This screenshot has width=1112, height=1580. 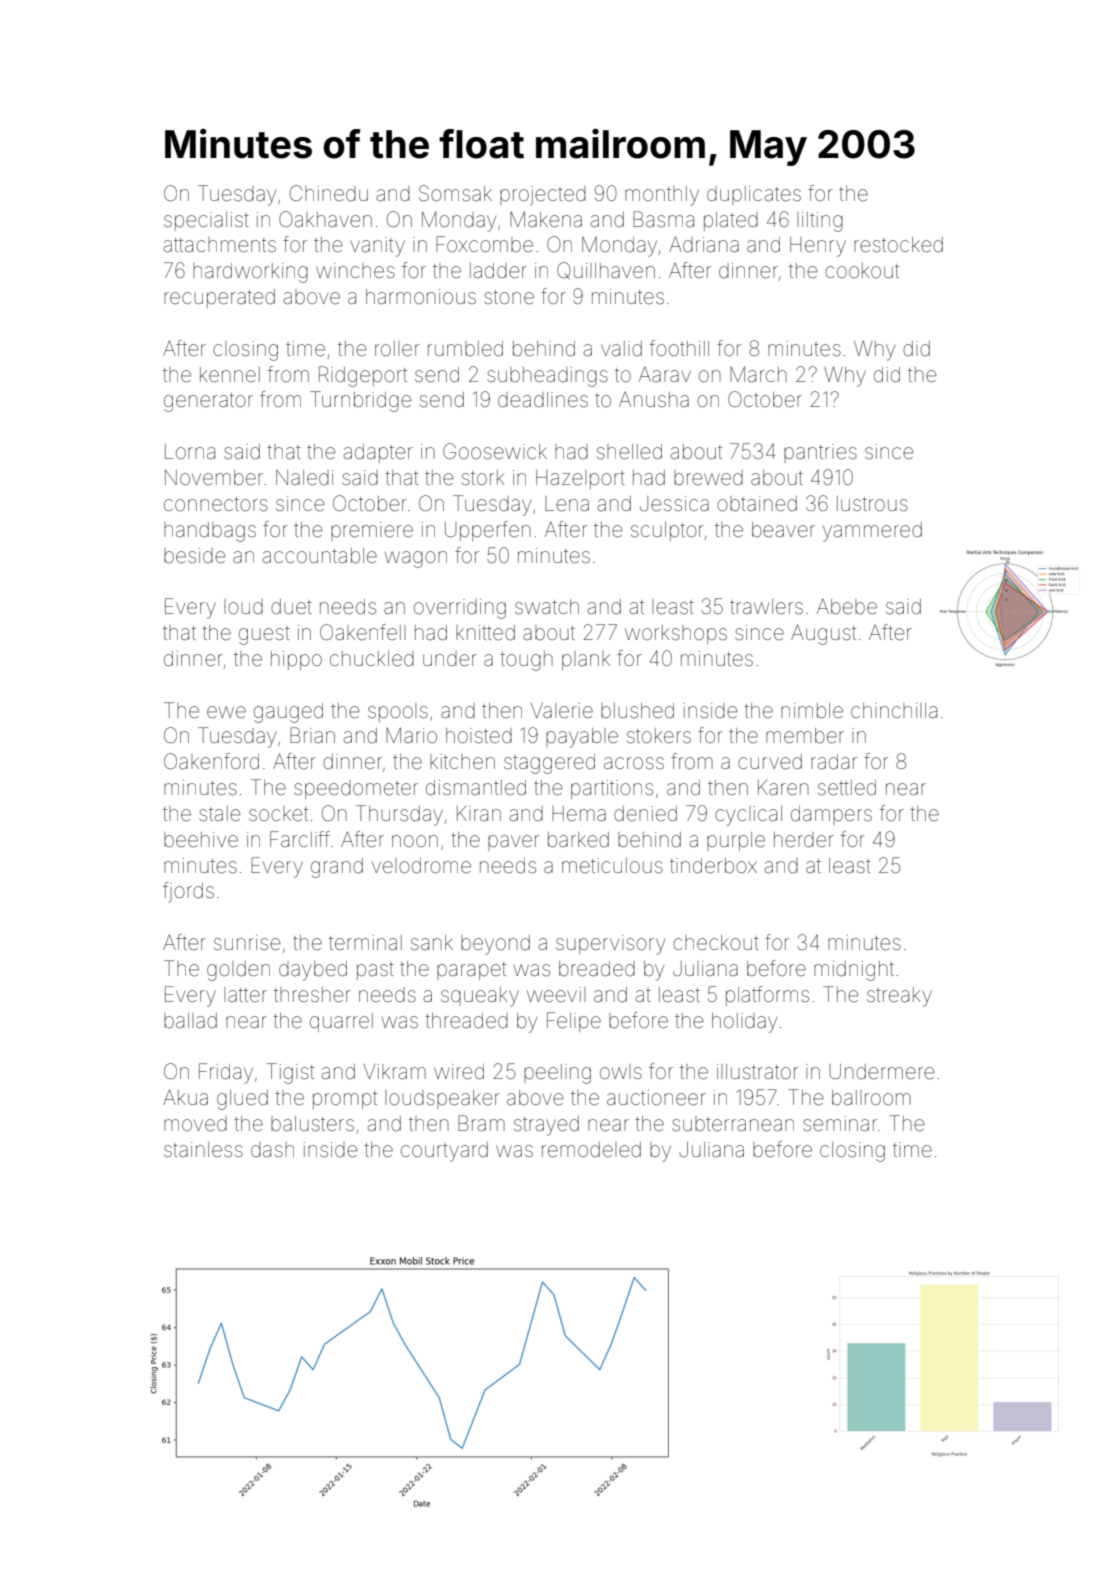 I want to click on handbags, so click(x=210, y=532).
